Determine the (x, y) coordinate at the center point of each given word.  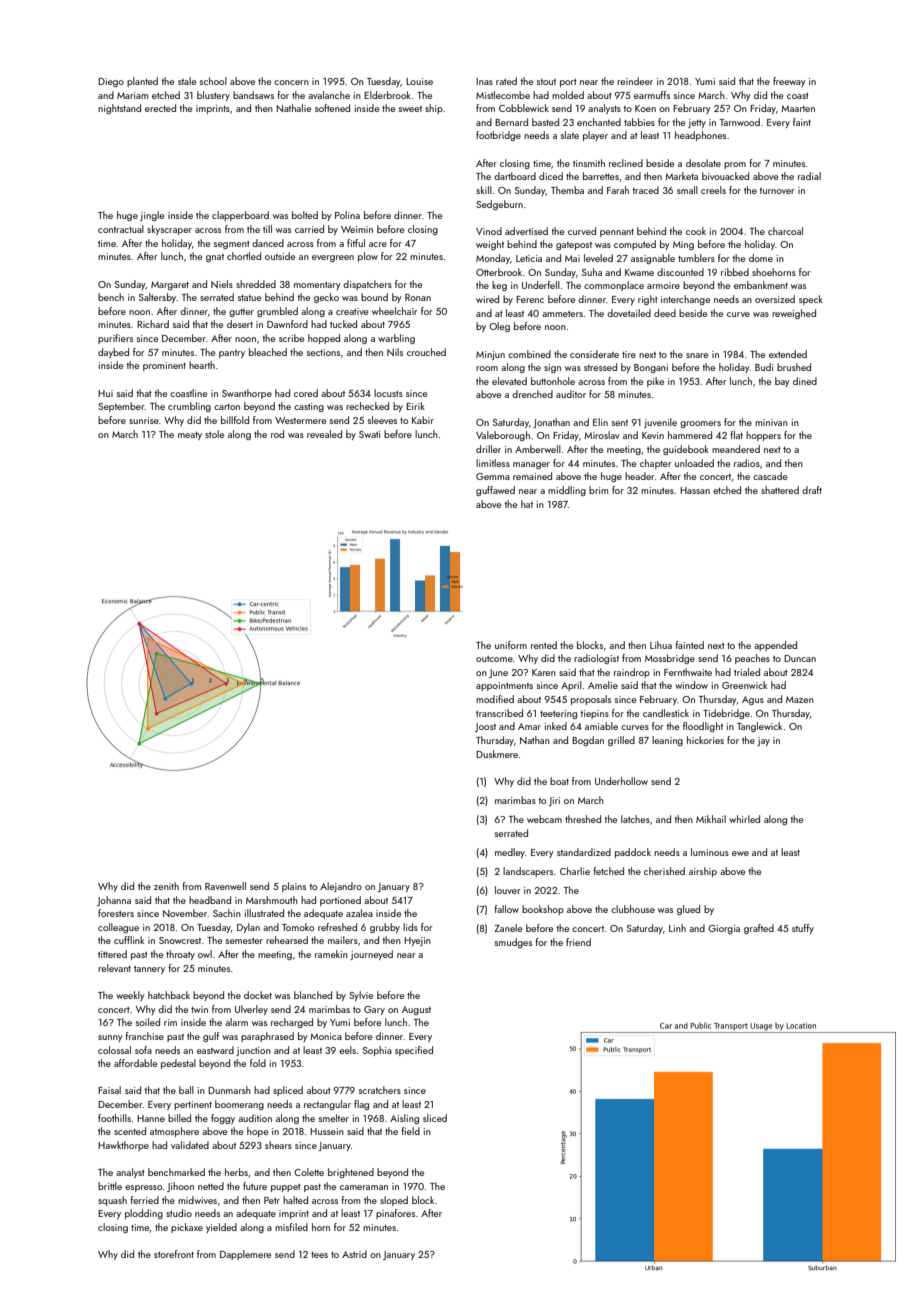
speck (811, 300)
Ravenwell (225, 886)
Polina (347, 215)
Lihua (661, 645)
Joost (485, 727)
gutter (241, 313)
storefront (174, 1254)
